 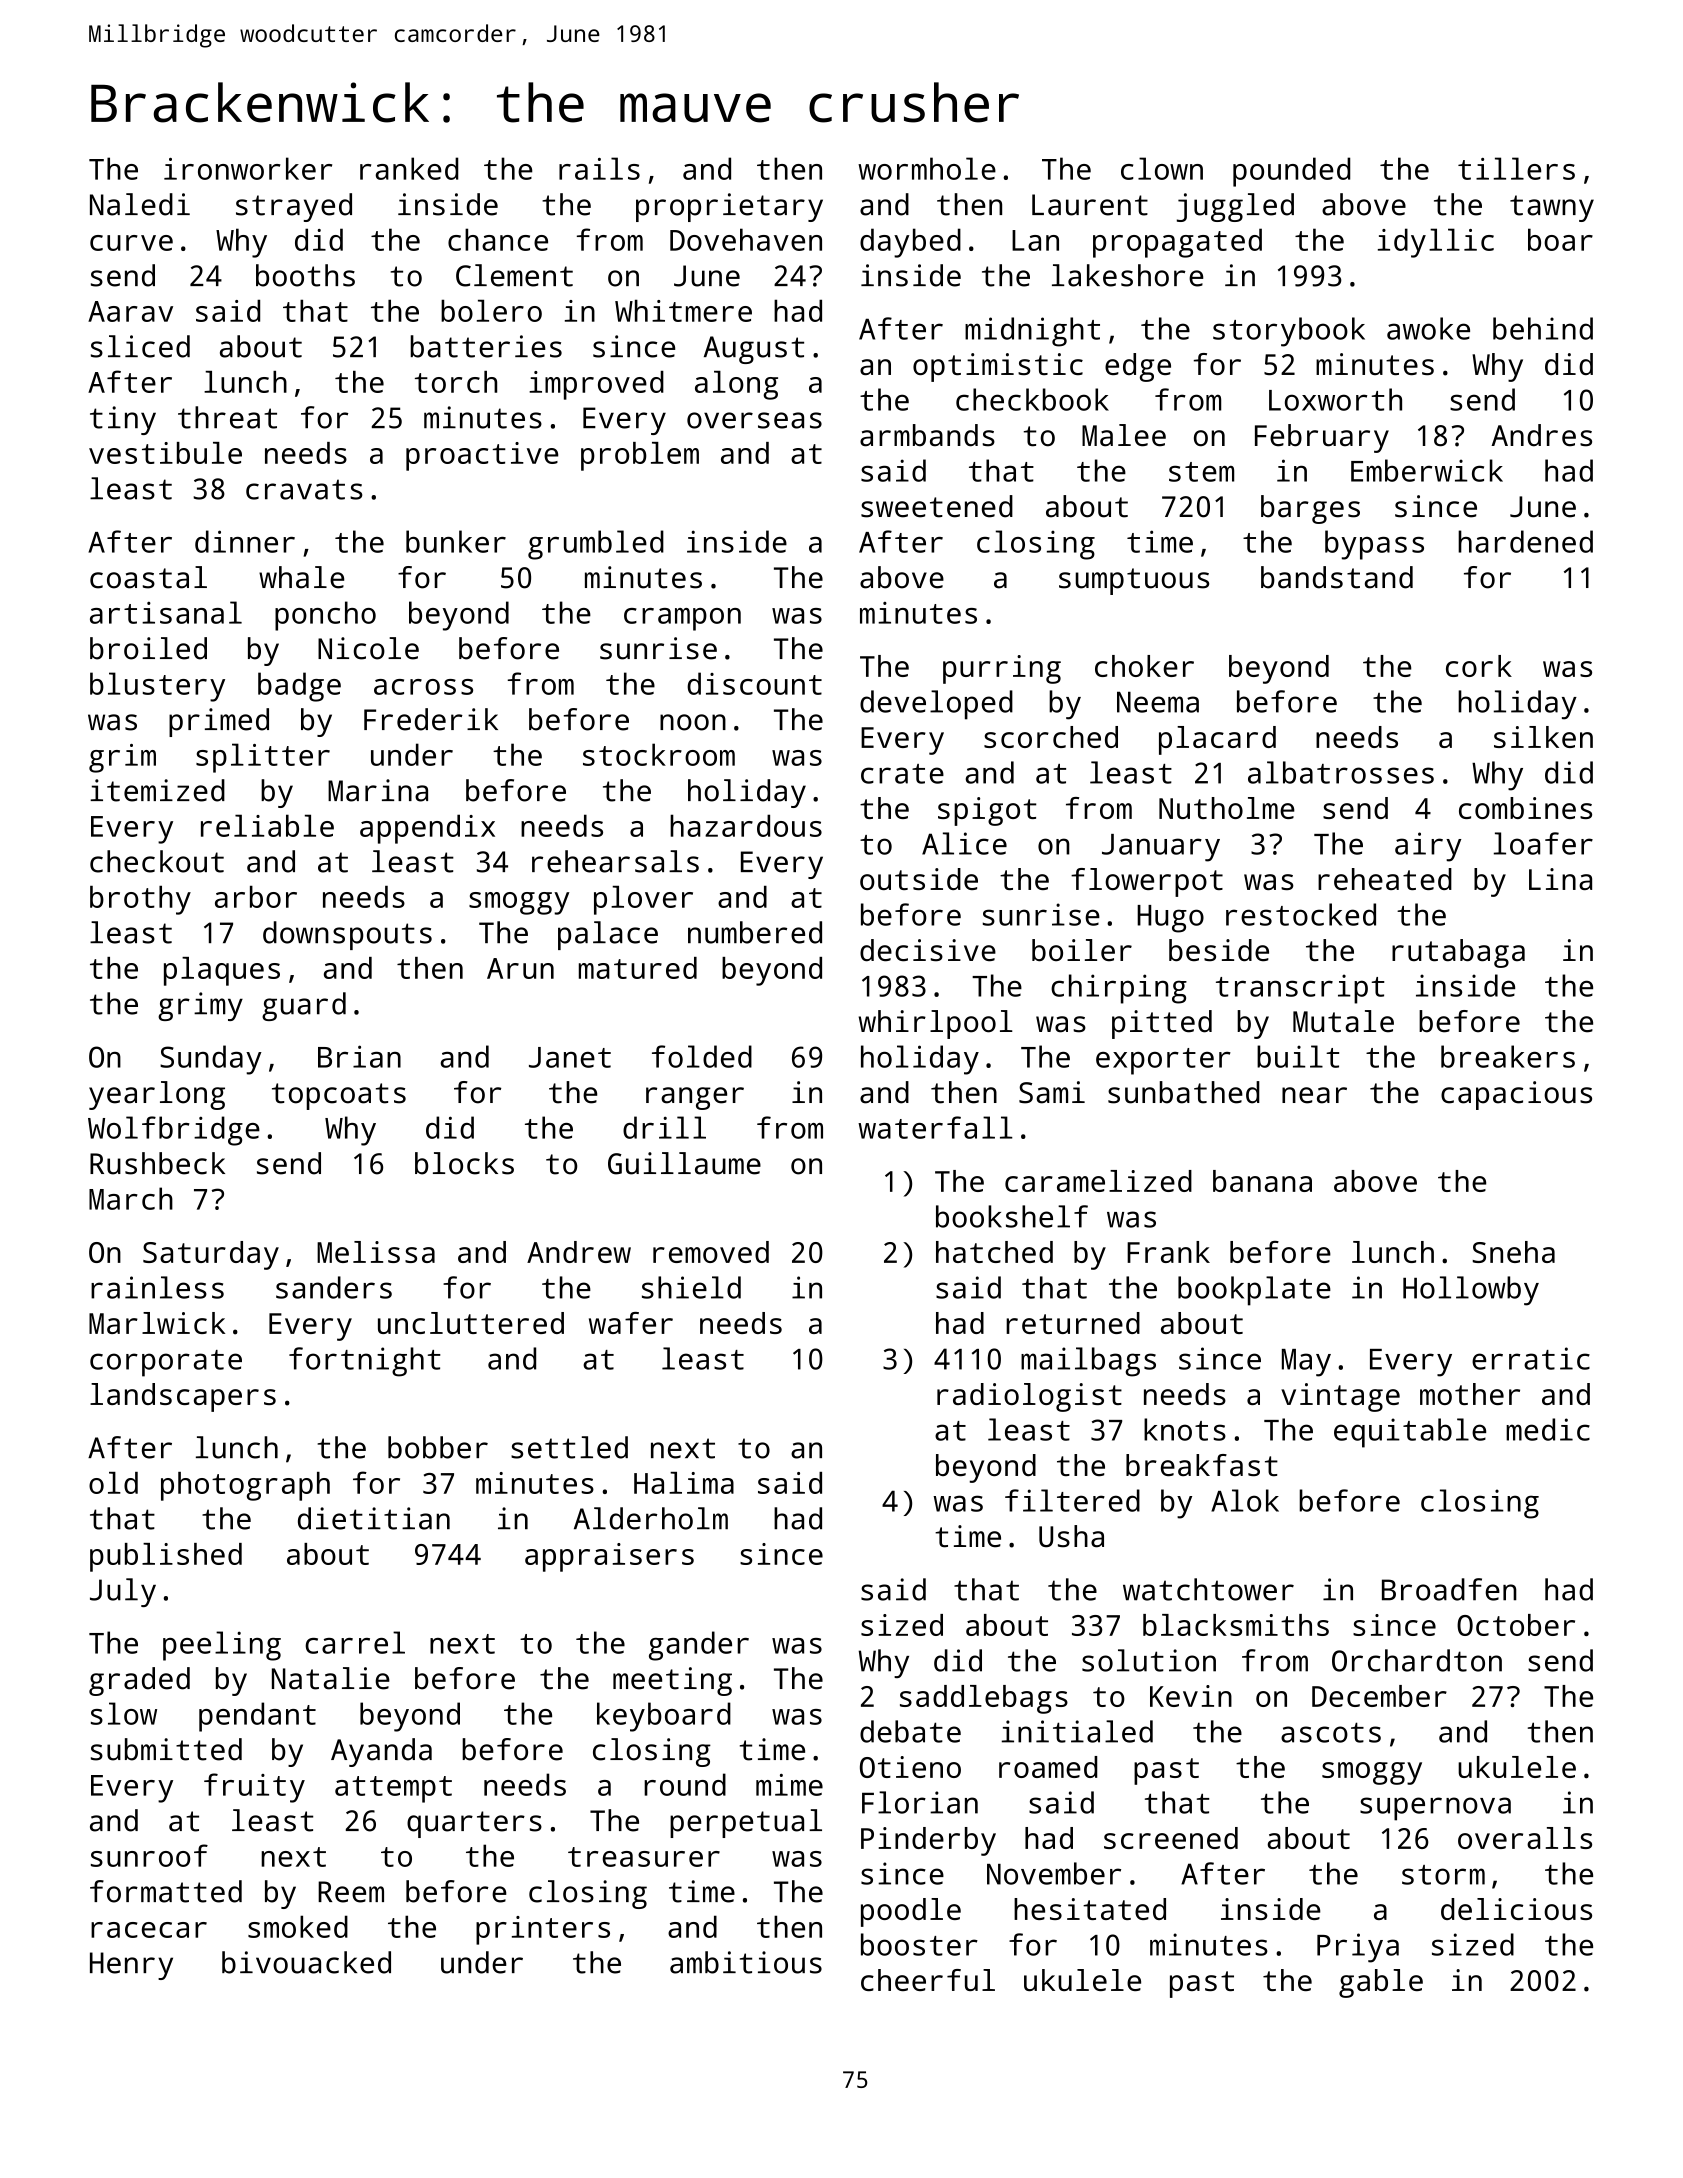 What do you see at coordinates (937, 506) in the document?
I see `sweetened` at bounding box center [937, 506].
